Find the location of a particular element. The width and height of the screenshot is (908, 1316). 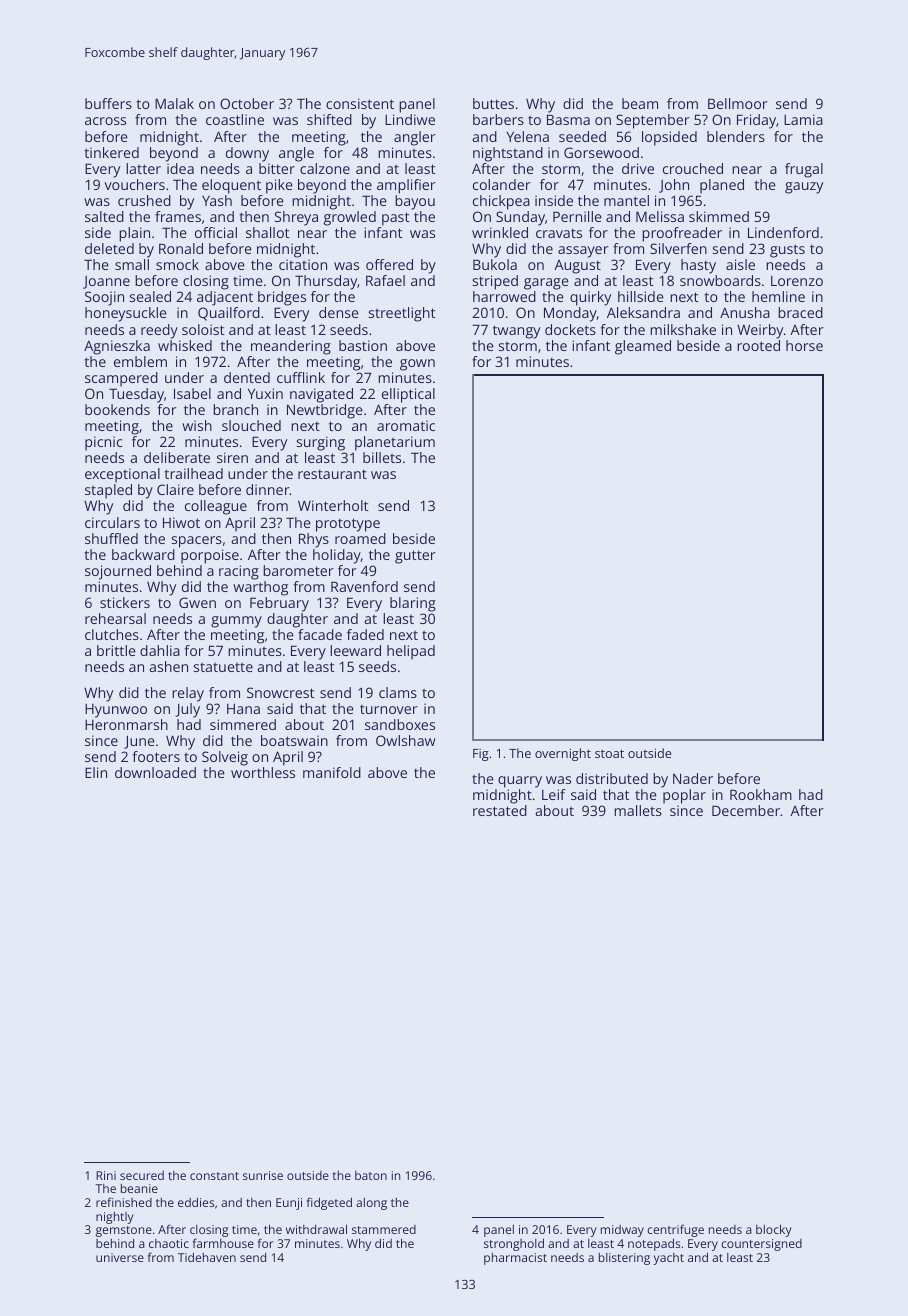

bridges is located at coordinates (282, 298).
